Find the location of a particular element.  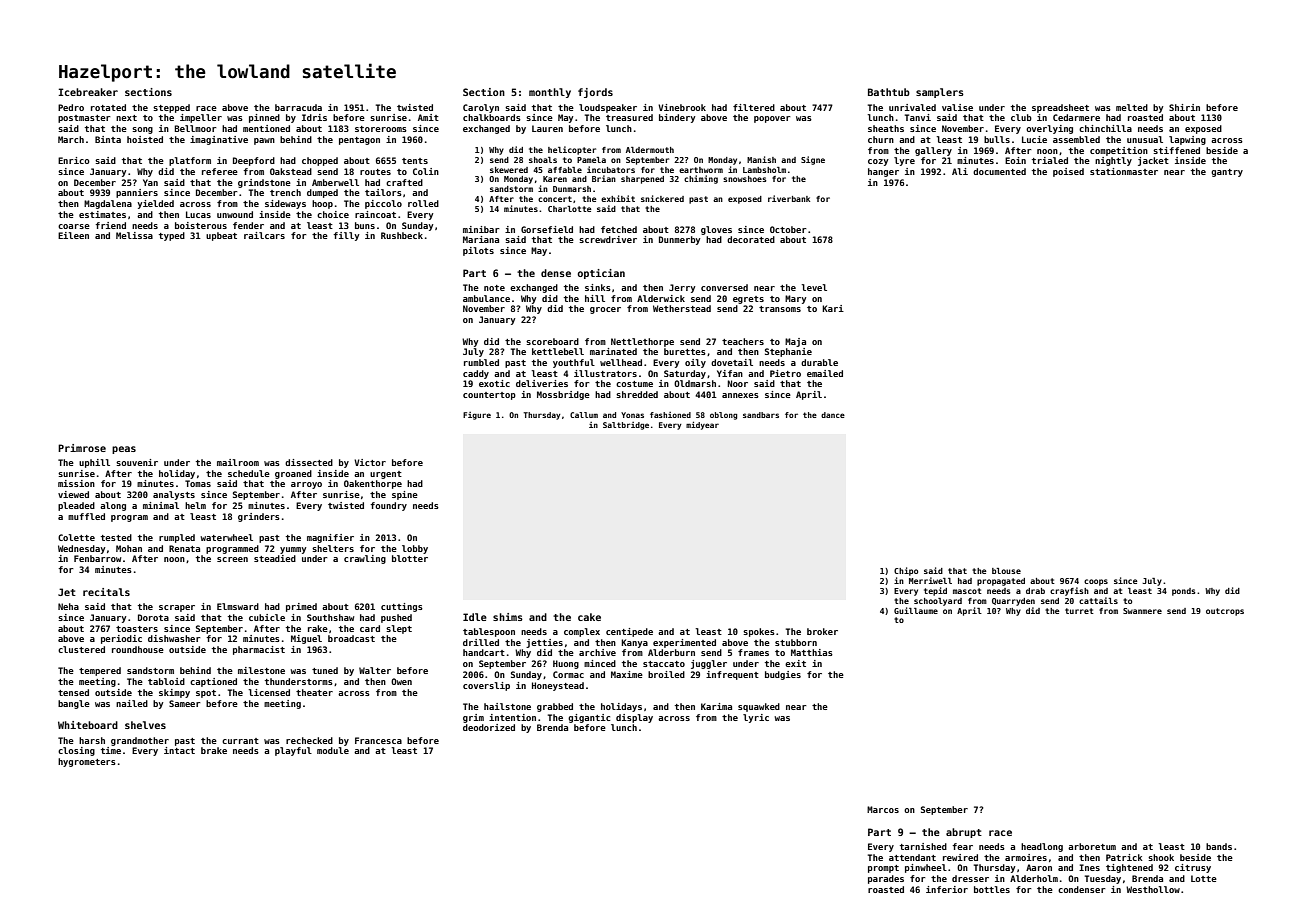

outcrops is located at coordinates (1225, 612).
